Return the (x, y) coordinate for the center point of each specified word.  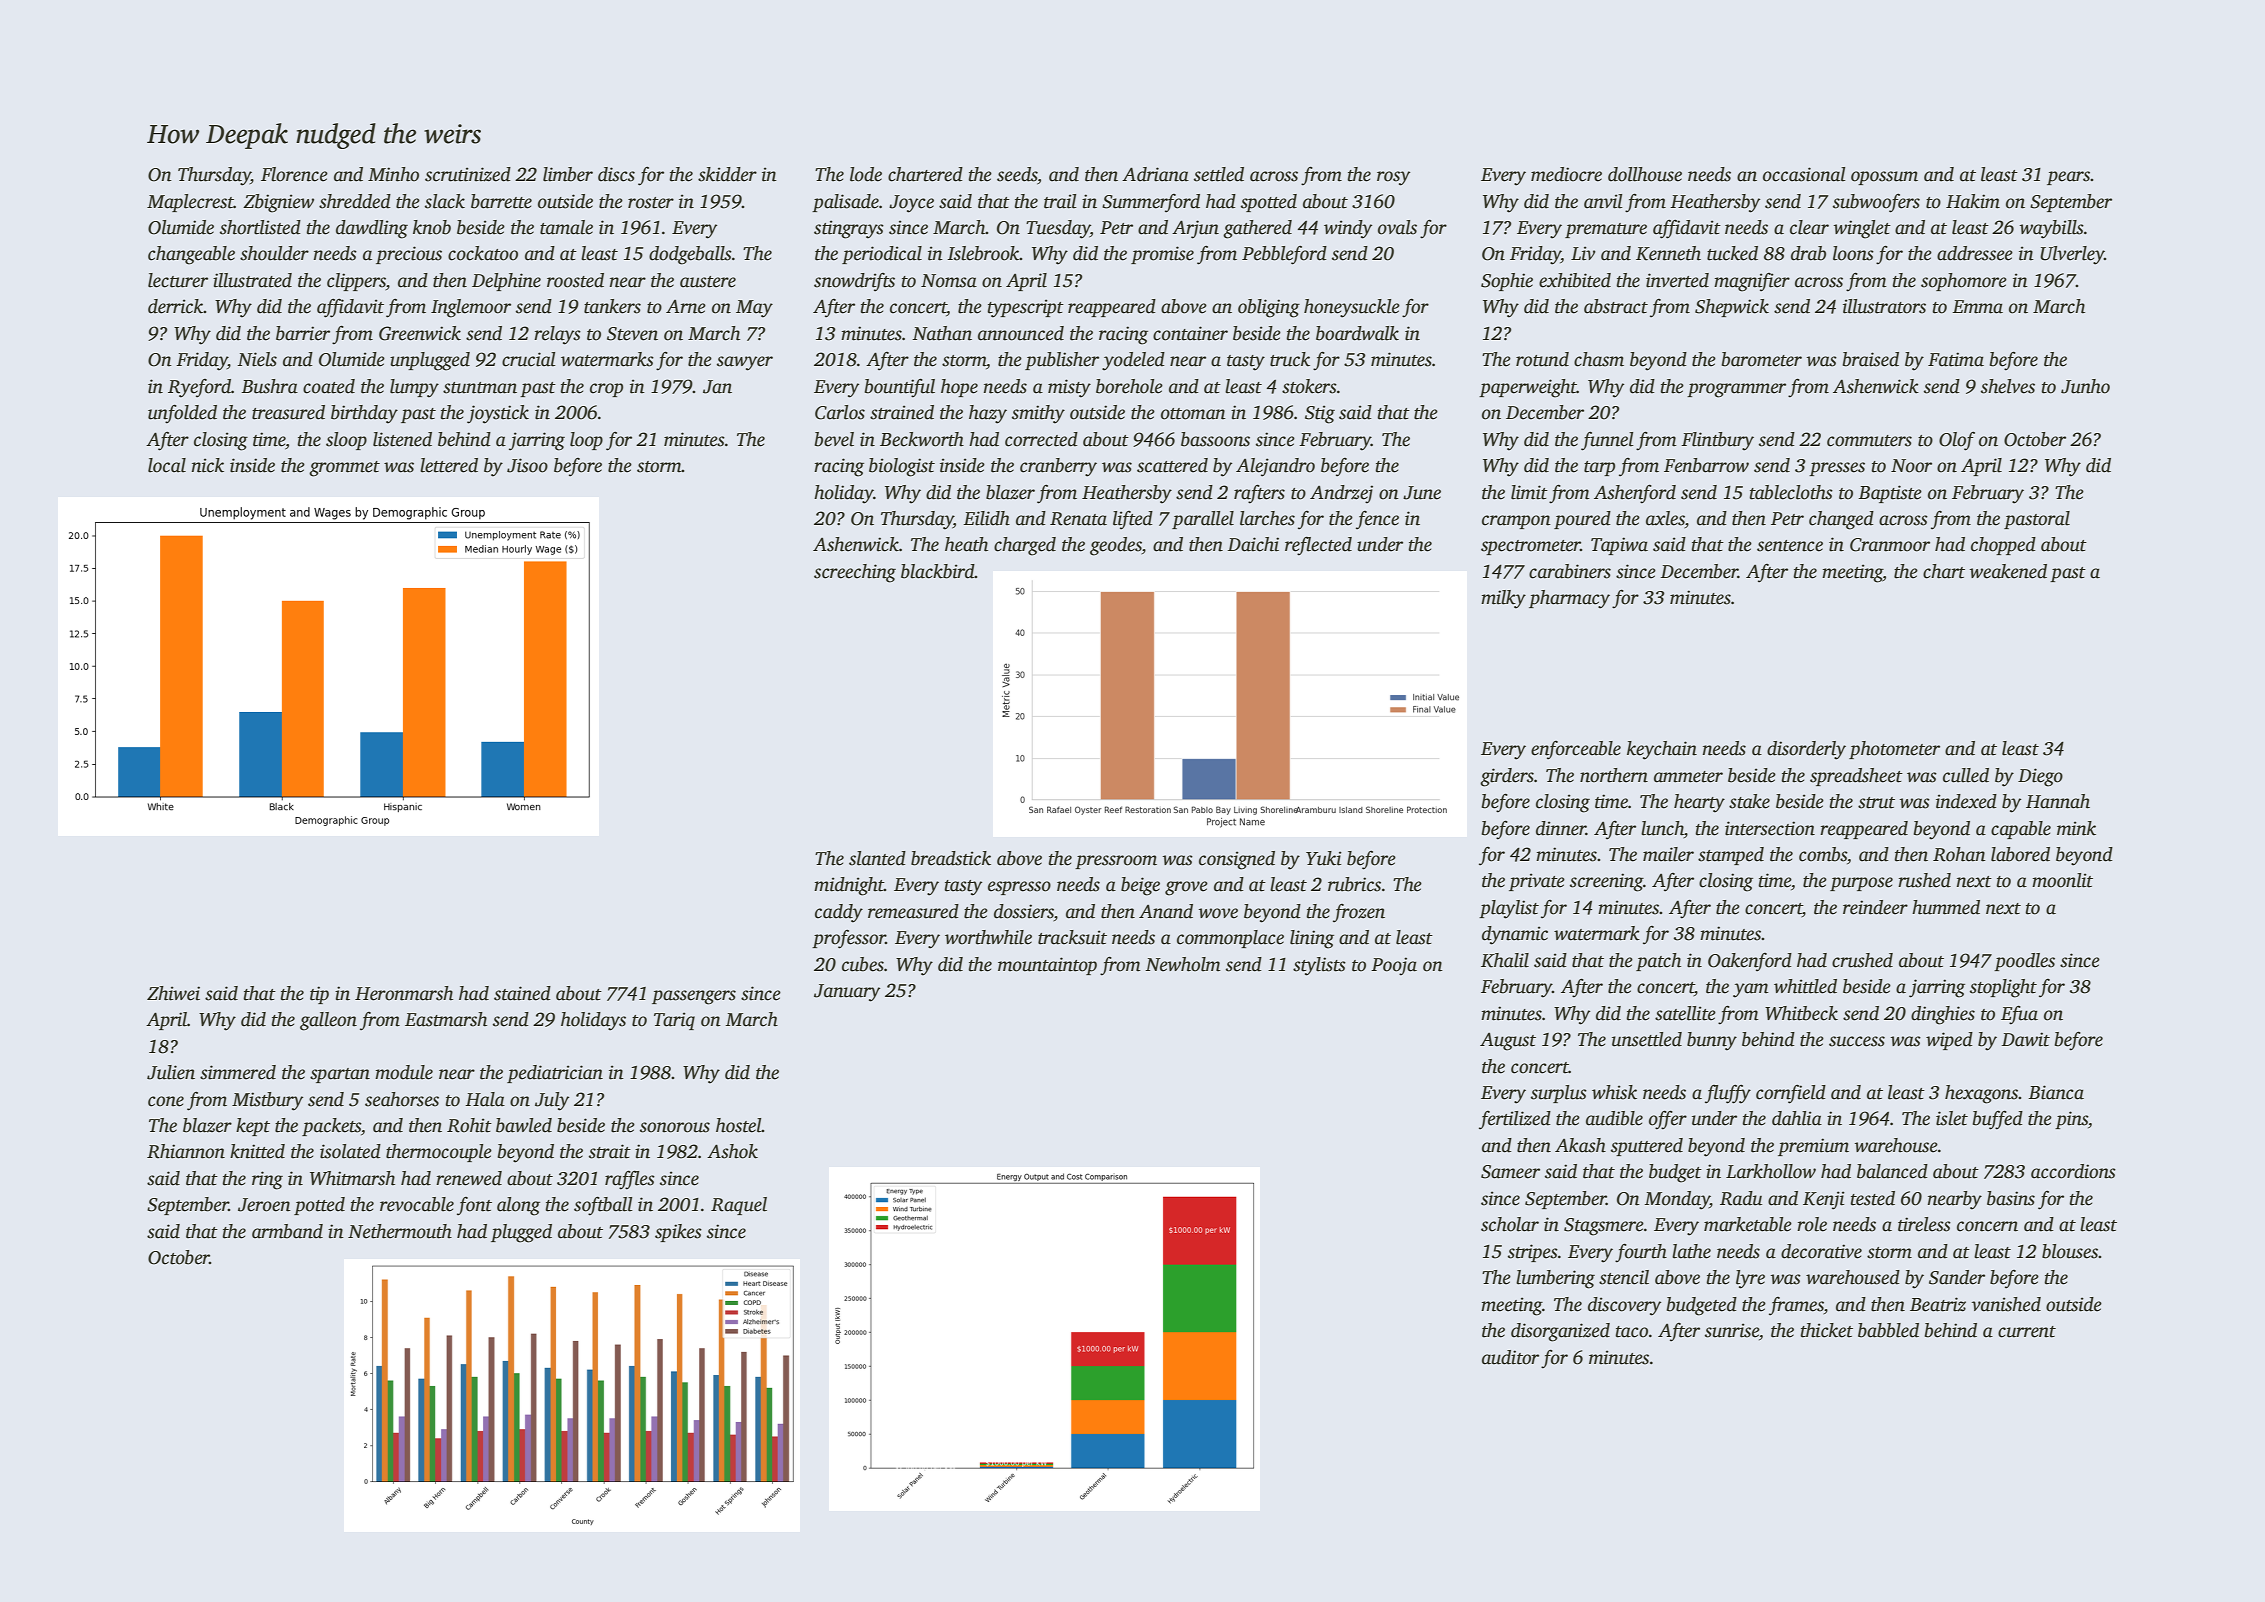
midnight (849, 886)
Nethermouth (400, 1231)
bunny (1712, 1041)
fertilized (1515, 1120)
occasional (1804, 174)
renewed (469, 1178)
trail (1060, 201)
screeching (855, 573)
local (167, 465)
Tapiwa (1619, 546)
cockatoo (483, 253)
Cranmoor (1890, 545)
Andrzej (1341, 494)
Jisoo (527, 465)
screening (1606, 882)
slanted (877, 858)
